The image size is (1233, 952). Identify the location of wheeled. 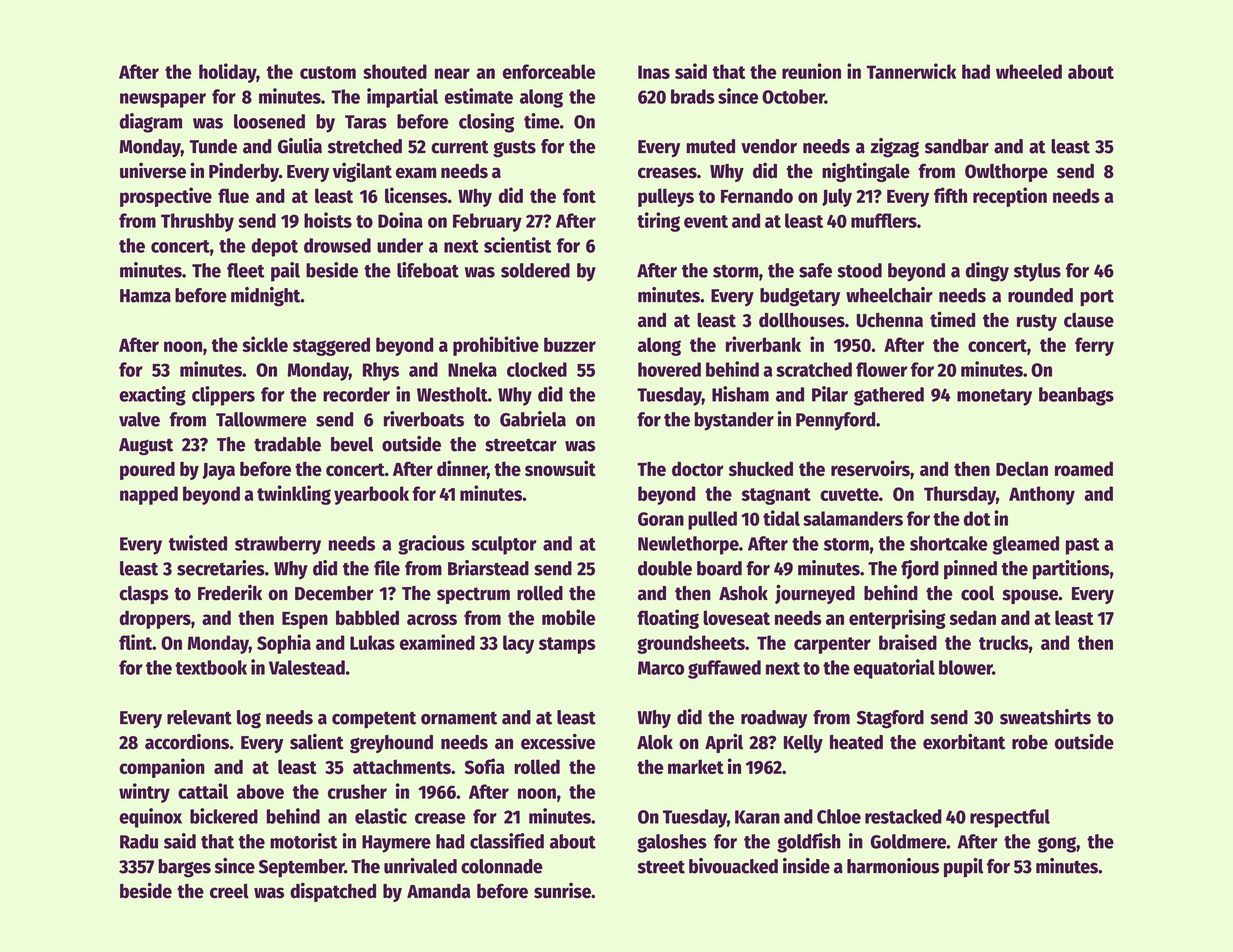
(1029, 71).
